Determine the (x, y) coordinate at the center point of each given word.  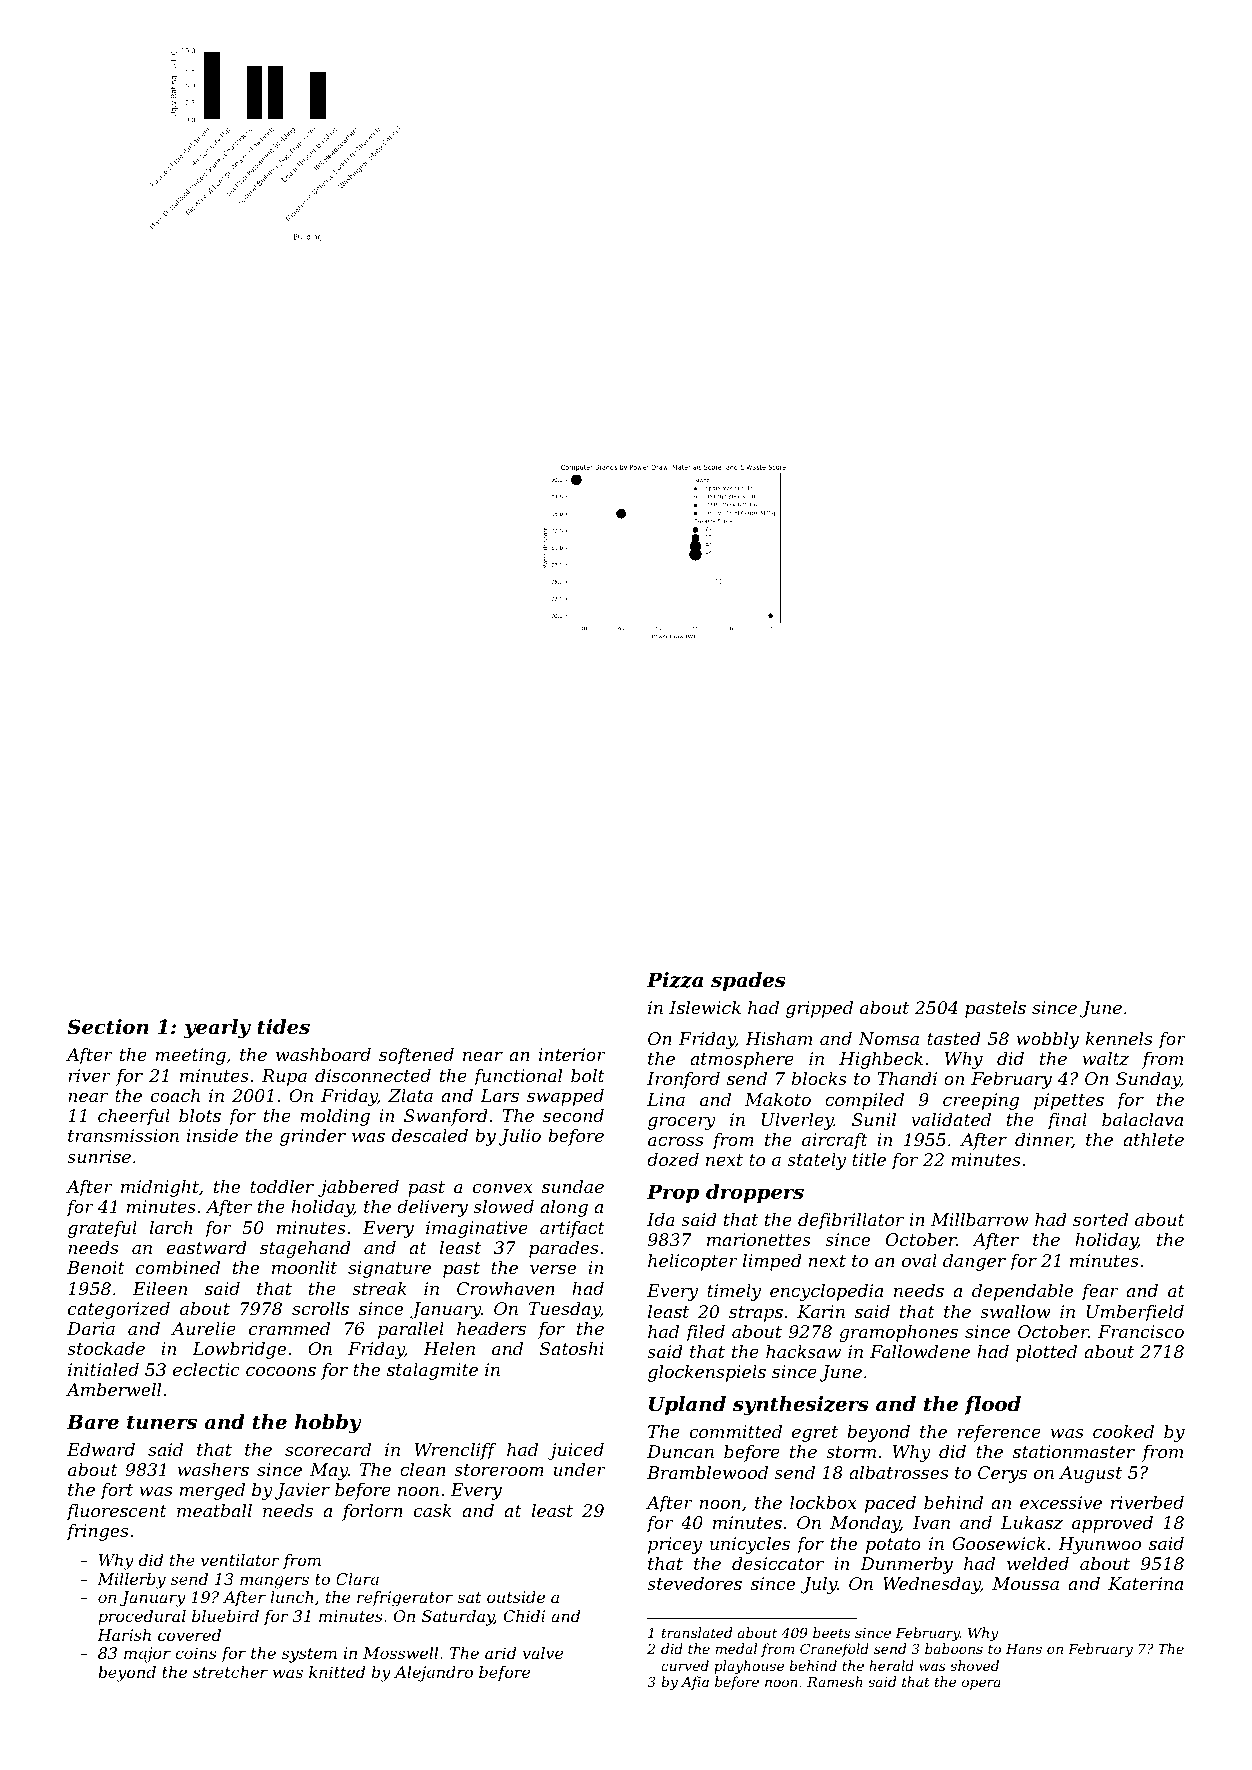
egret (815, 1434)
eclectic (206, 1369)
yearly (217, 1029)
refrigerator (405, 1599)
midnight (160, 1188)
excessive (1061, 1502)
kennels (1119, 1038)
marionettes (759, 1239)
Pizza (675, 980)
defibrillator (851, 1221)
